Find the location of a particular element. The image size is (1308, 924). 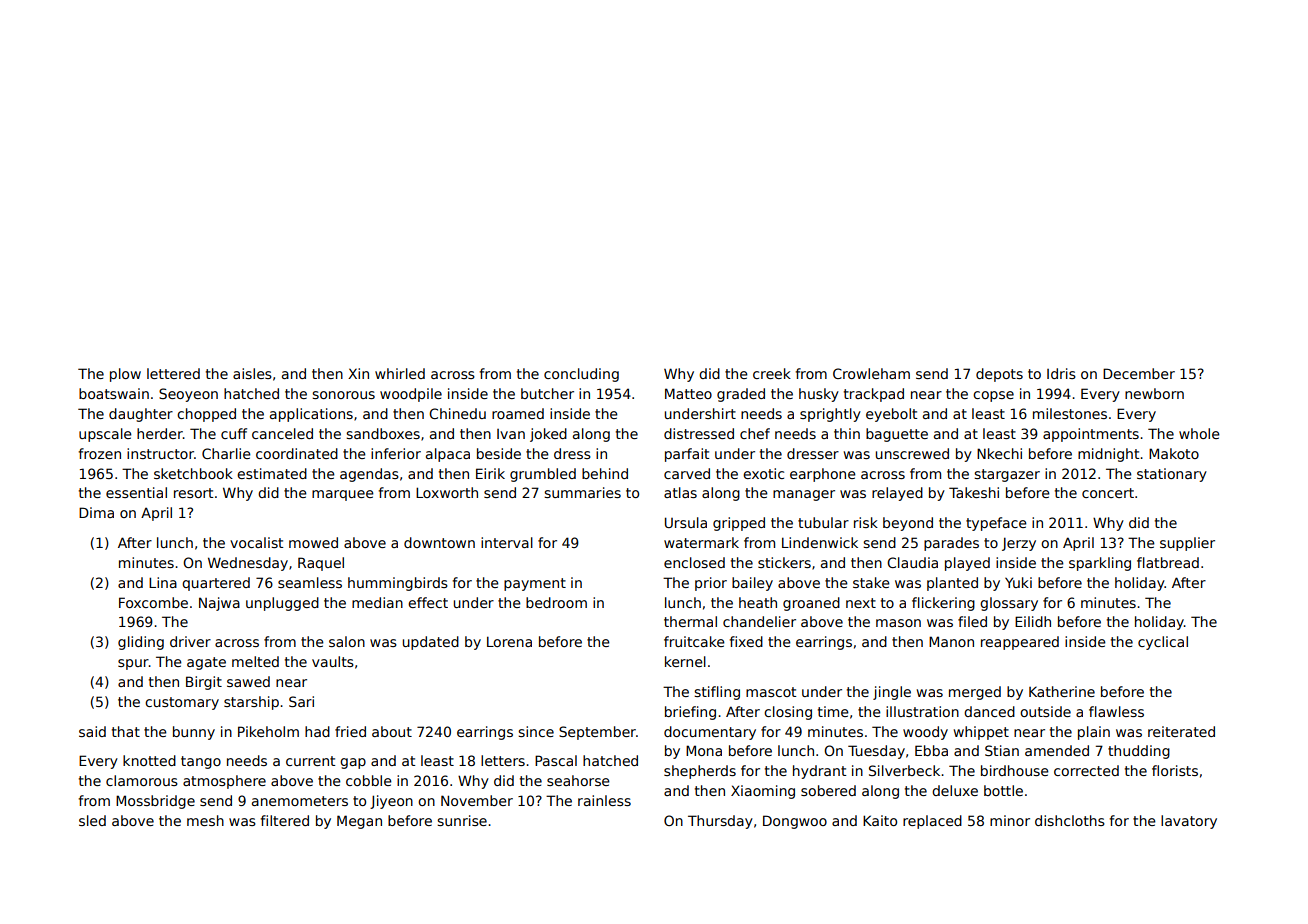

Crowleham is located at coordinates (871, 373).
